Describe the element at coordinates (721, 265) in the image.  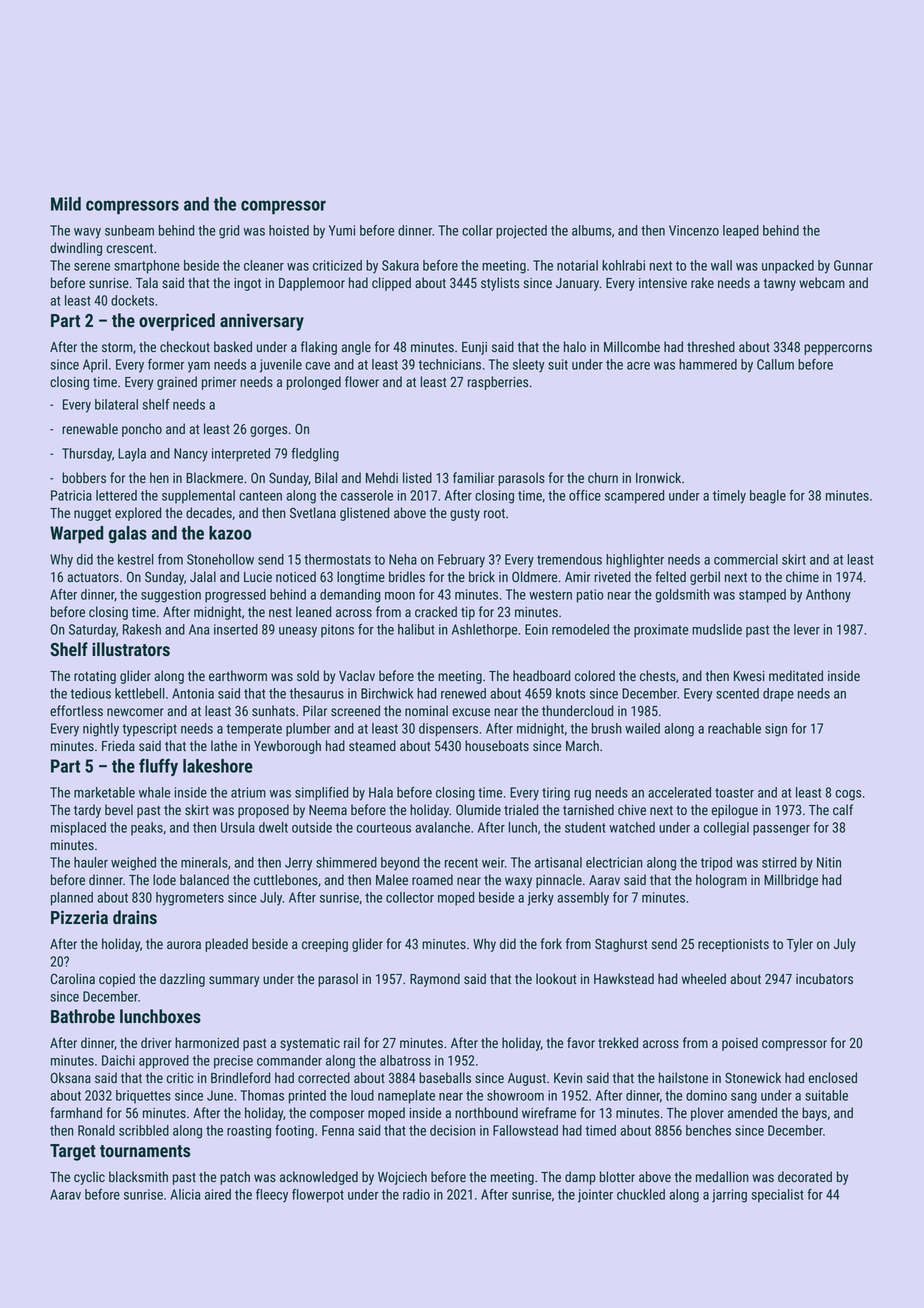
I see `wall` at that location.
